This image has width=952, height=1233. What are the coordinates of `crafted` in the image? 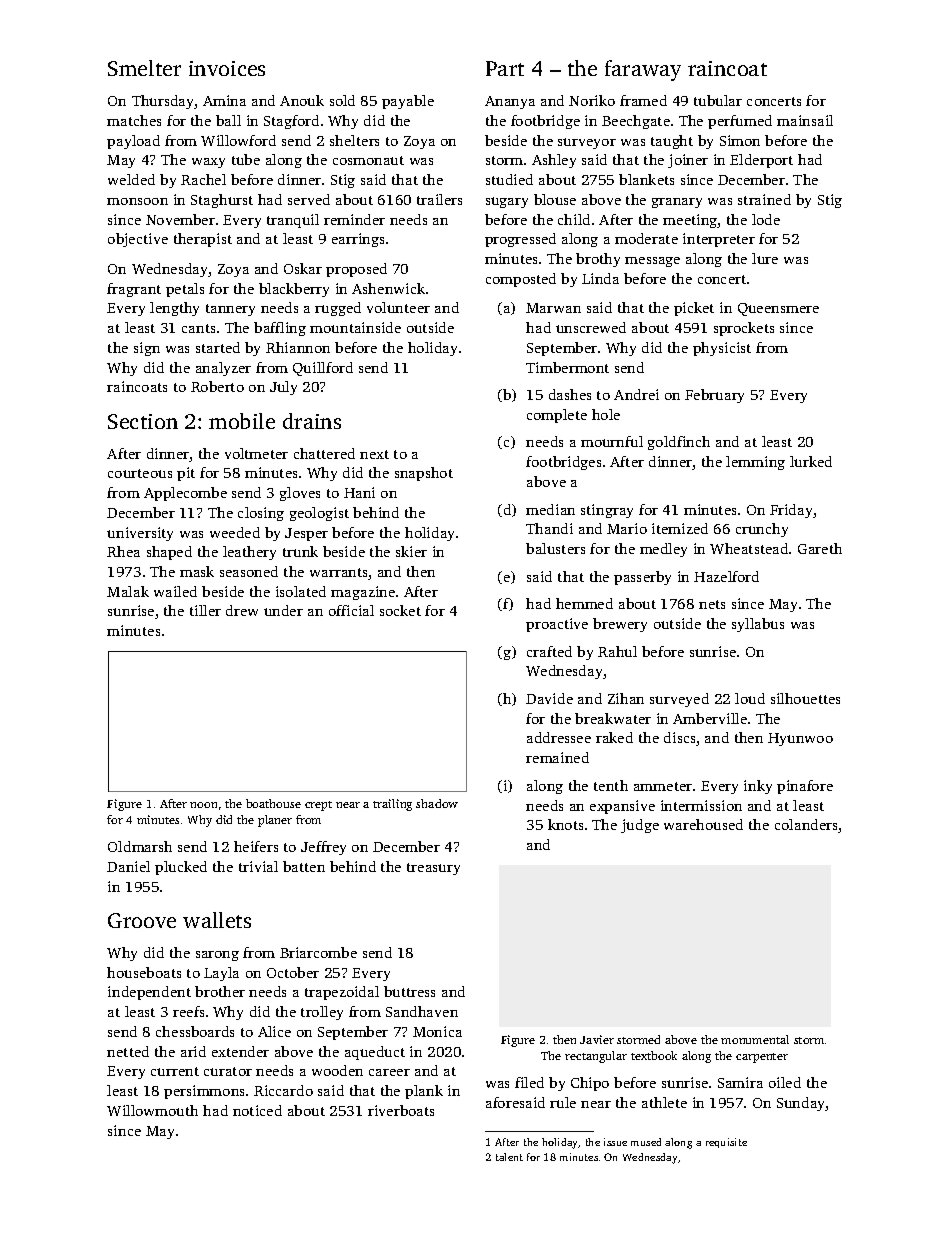 It's located at (549, 651).
